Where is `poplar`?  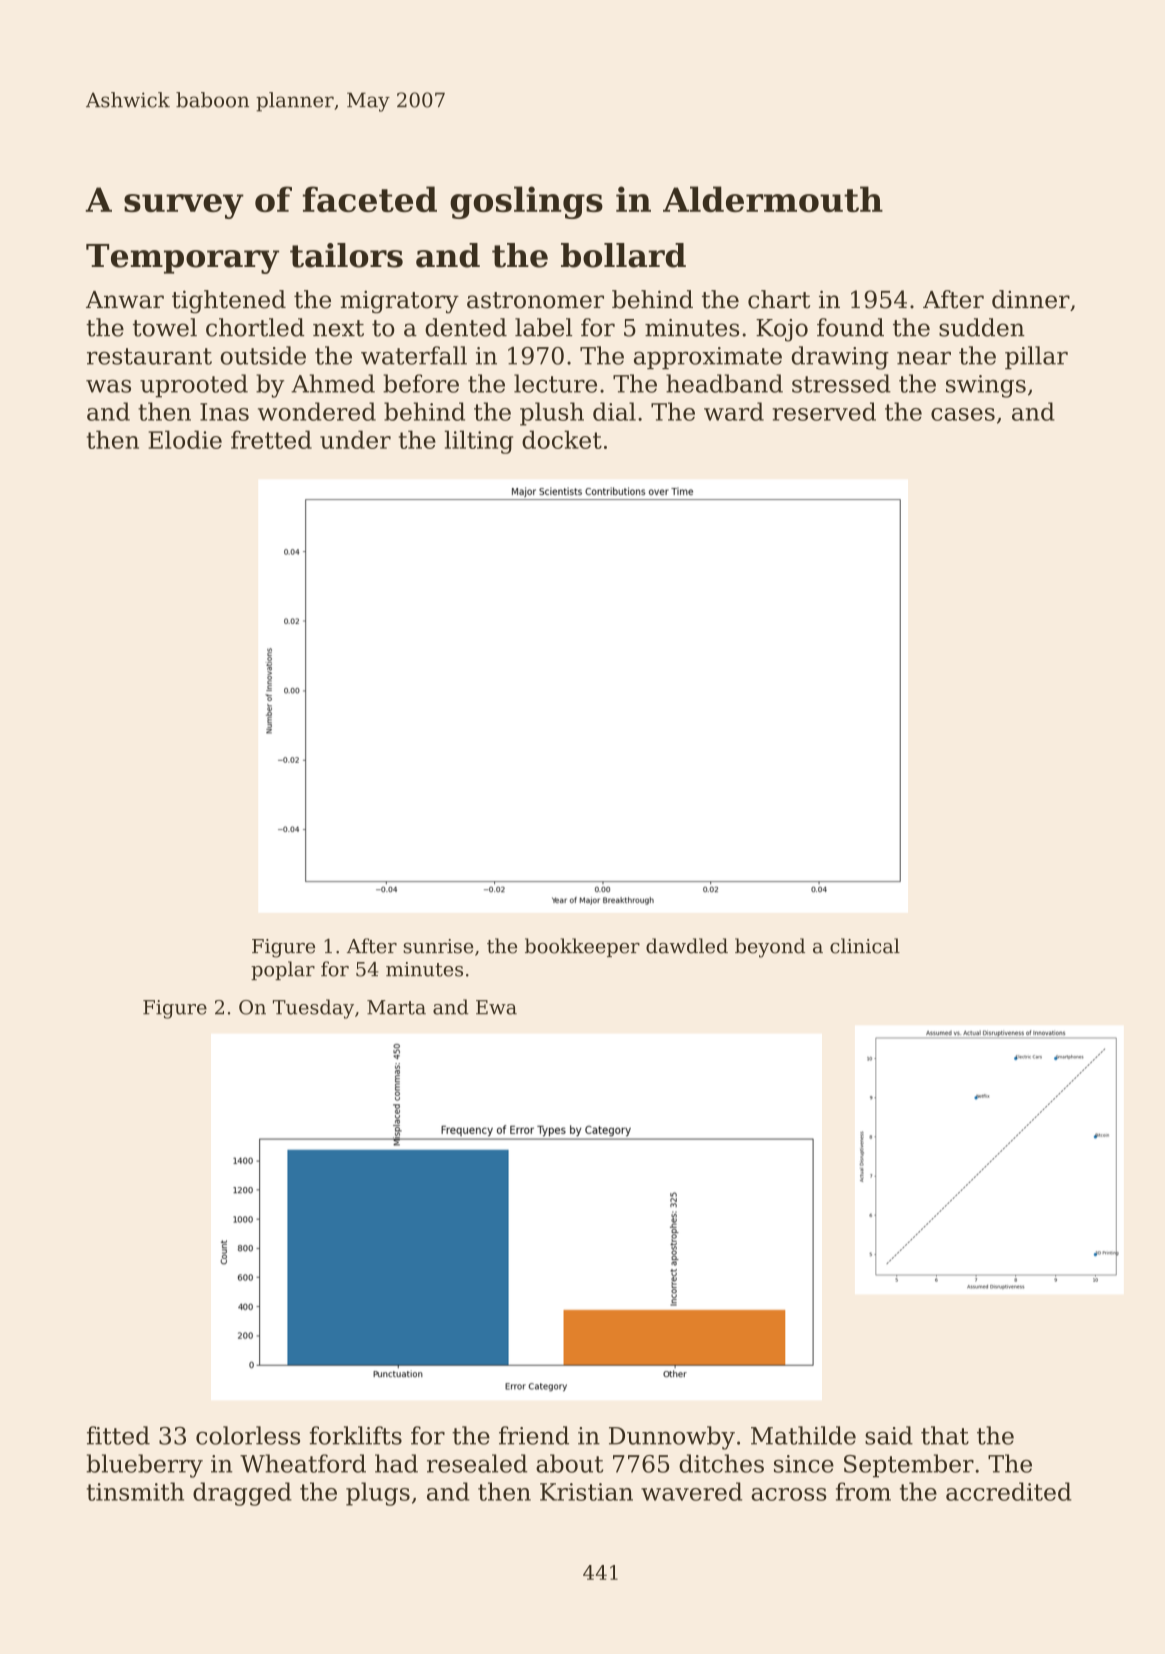
poplar is located at coordinates (283, 970).
